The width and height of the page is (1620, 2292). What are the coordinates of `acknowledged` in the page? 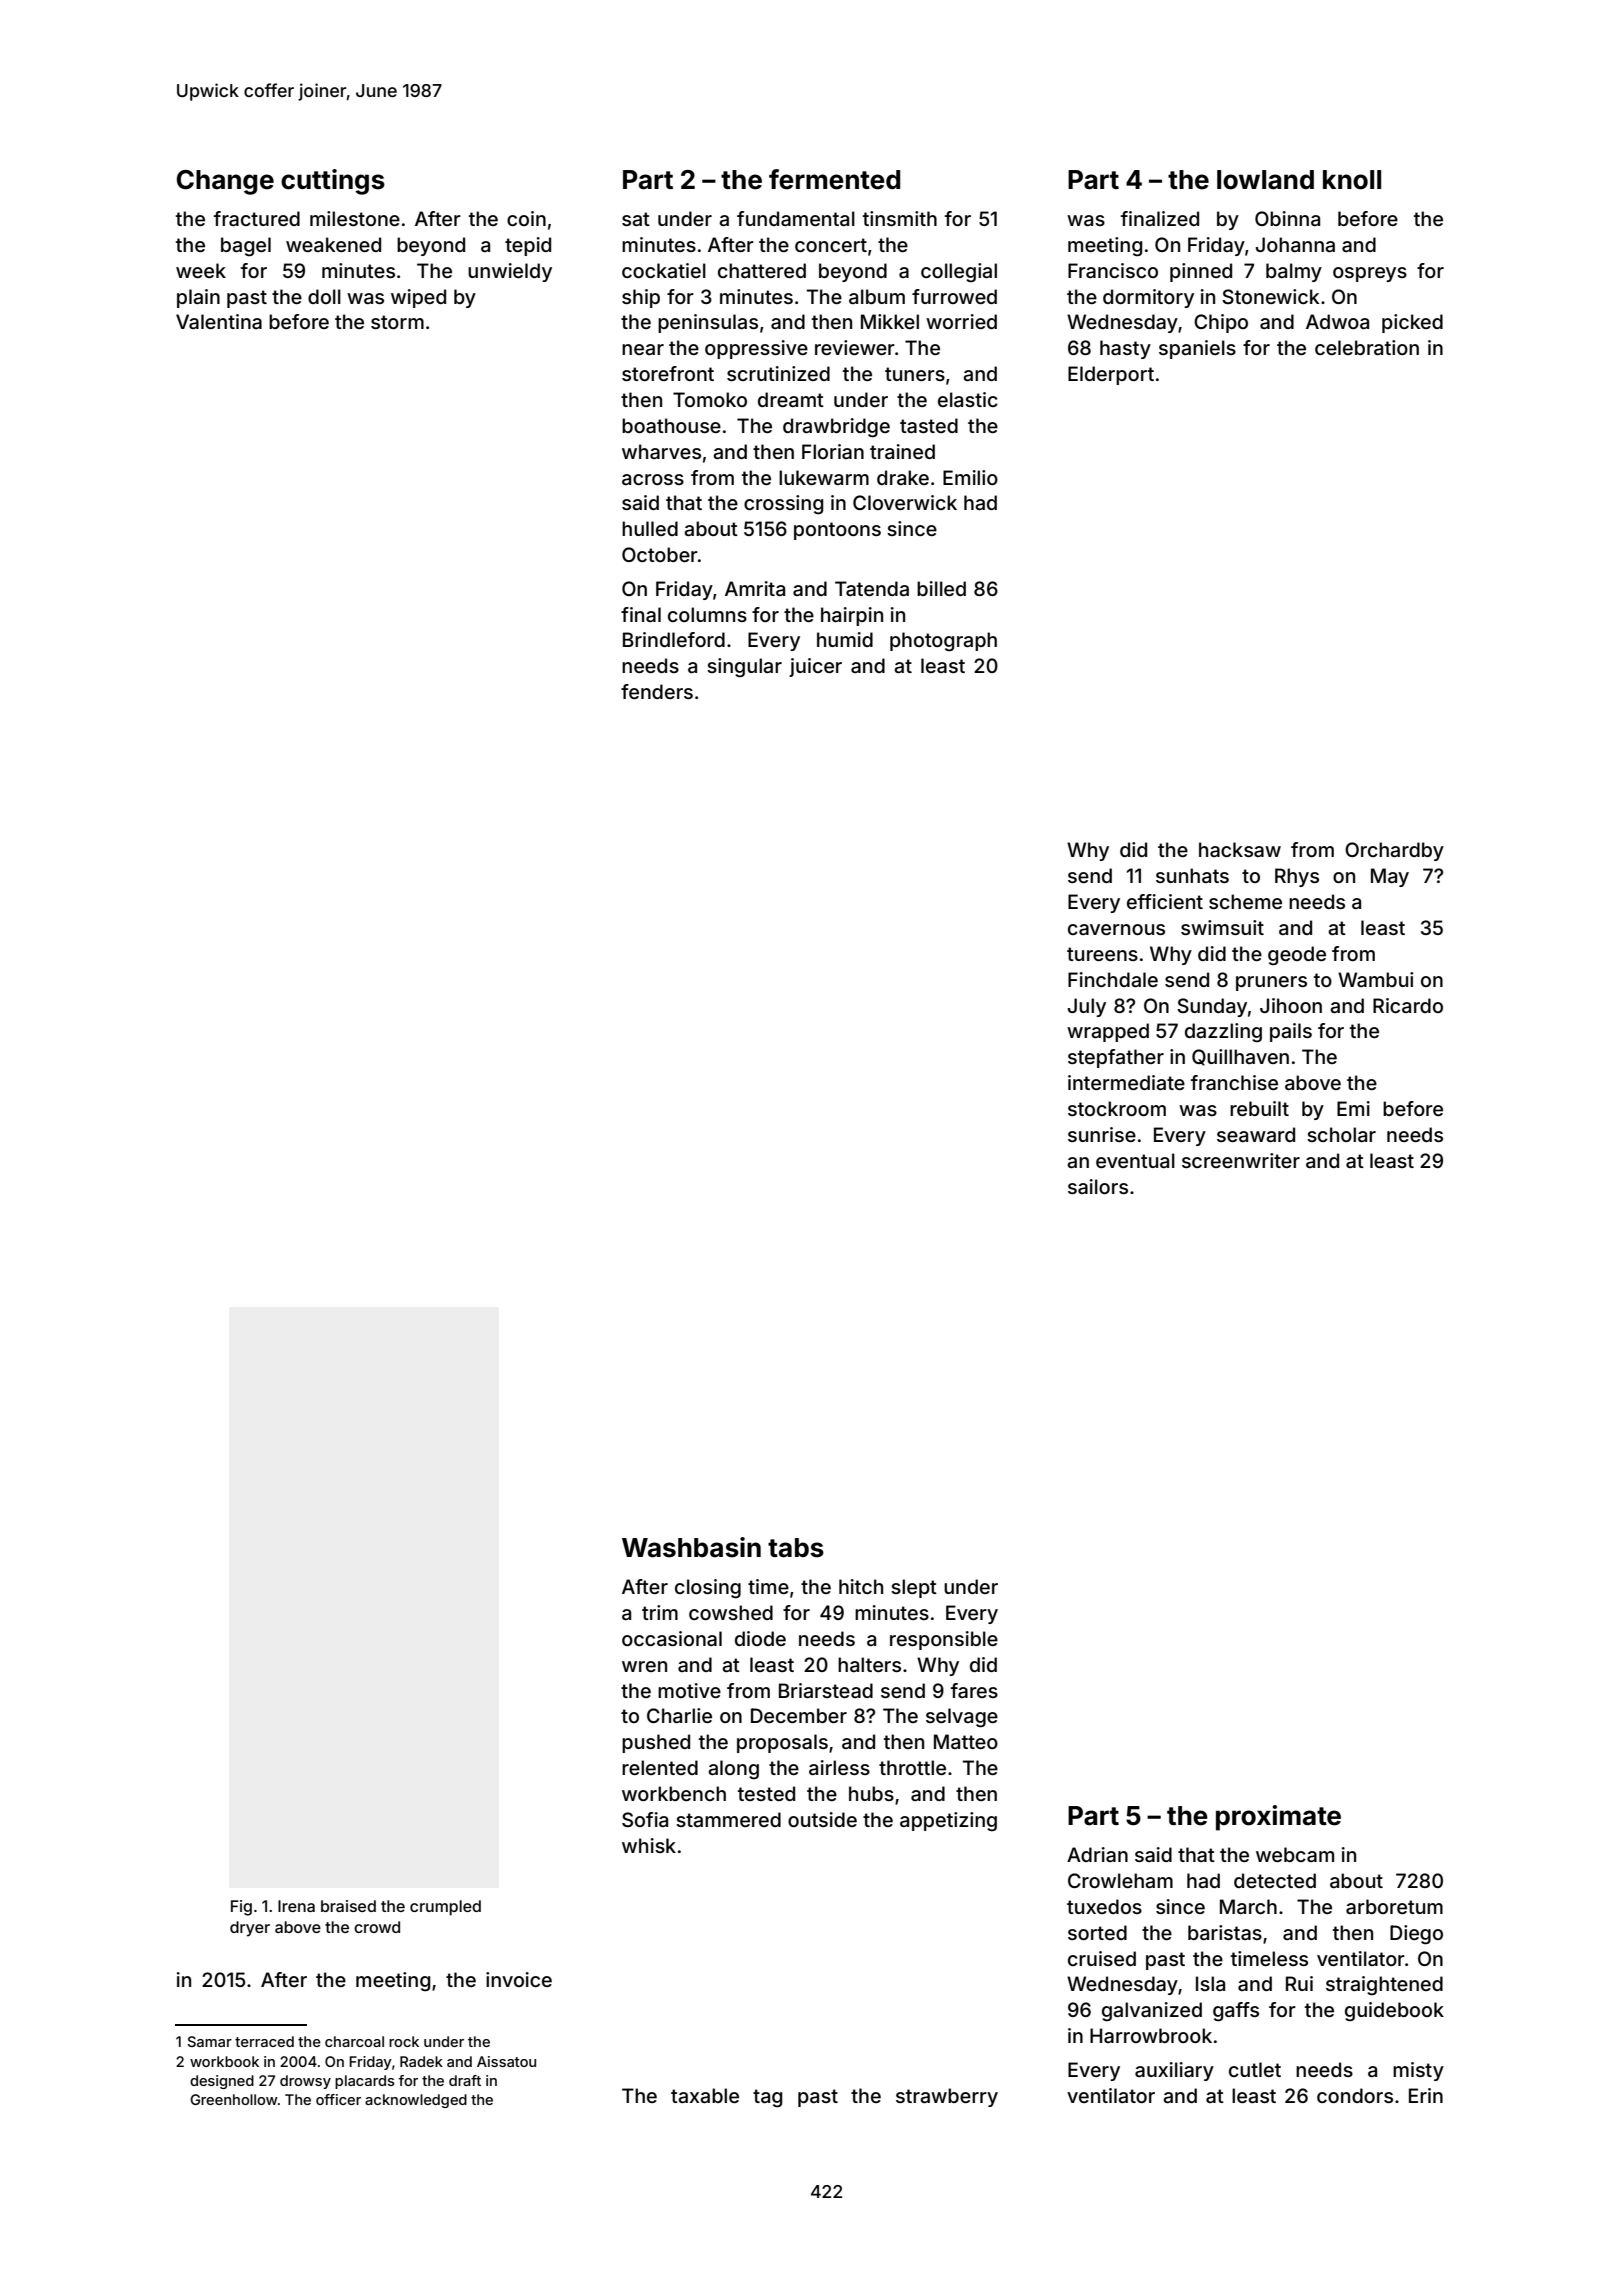 It's located at (416, 2101).
